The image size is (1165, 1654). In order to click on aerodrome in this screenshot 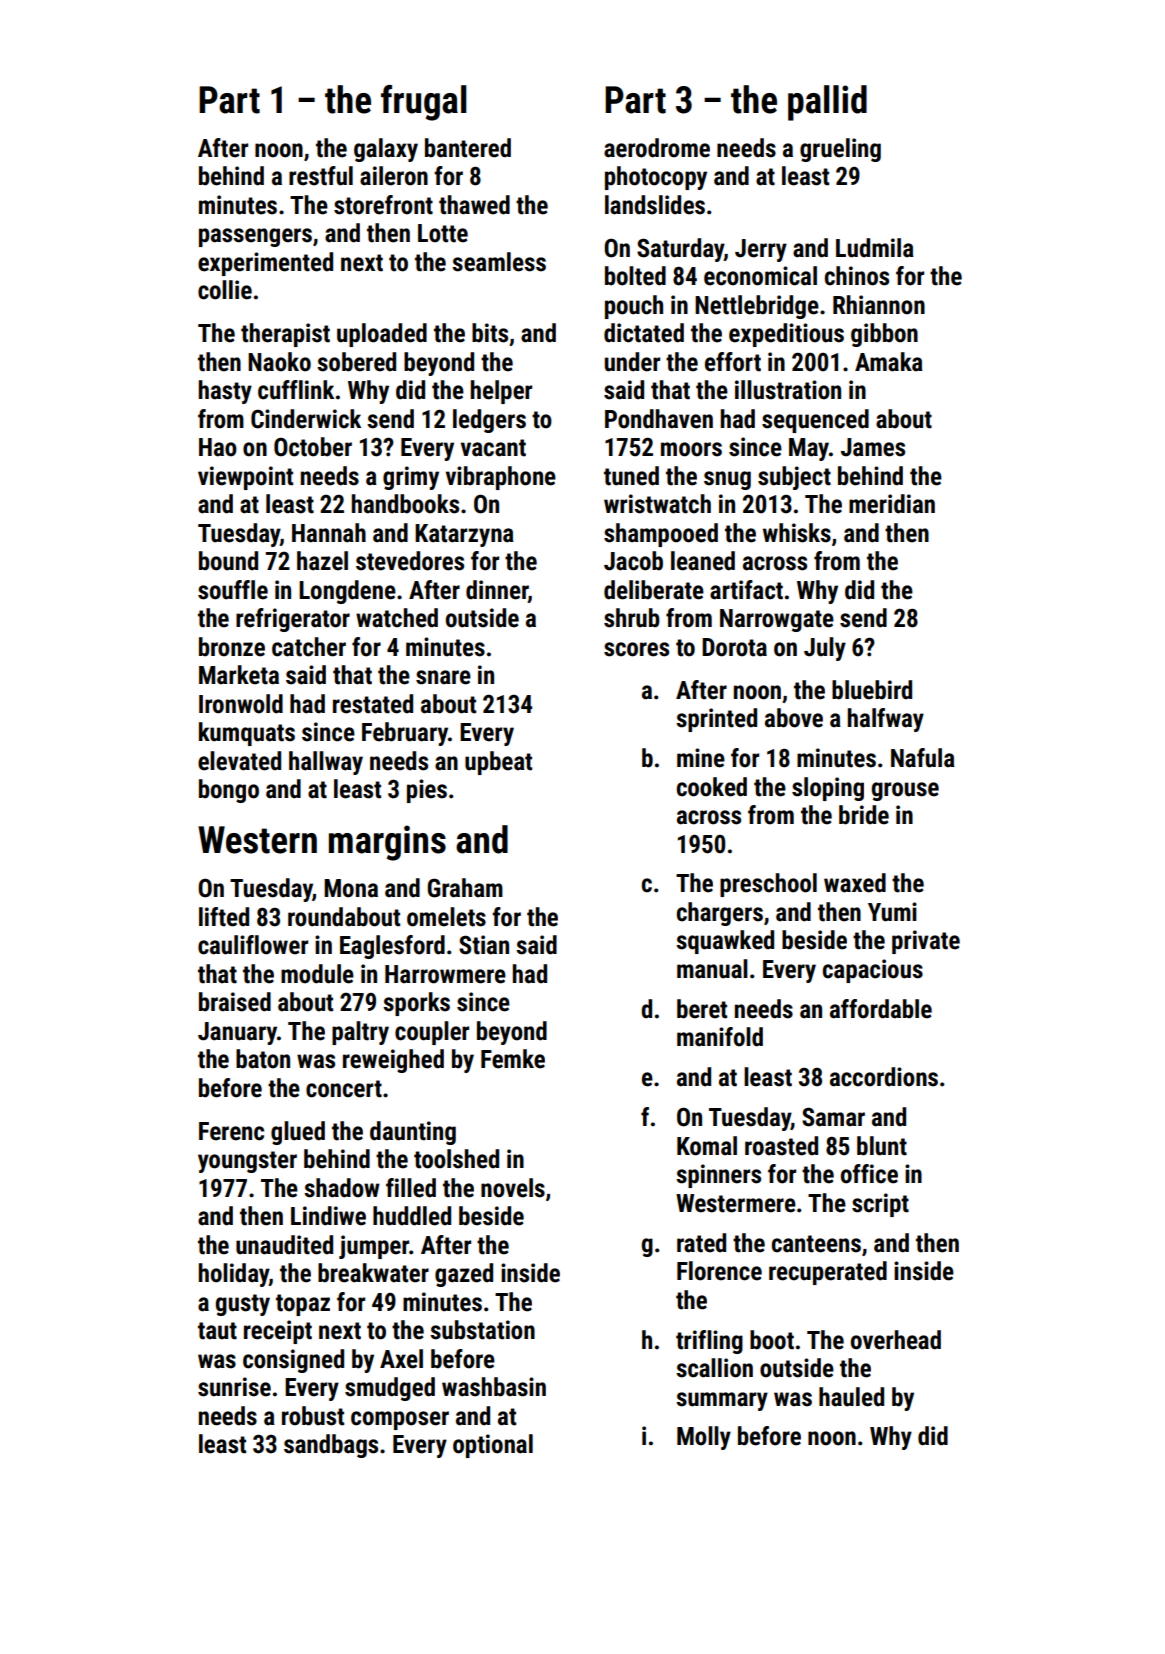, I will do `click(657, 148)`.
